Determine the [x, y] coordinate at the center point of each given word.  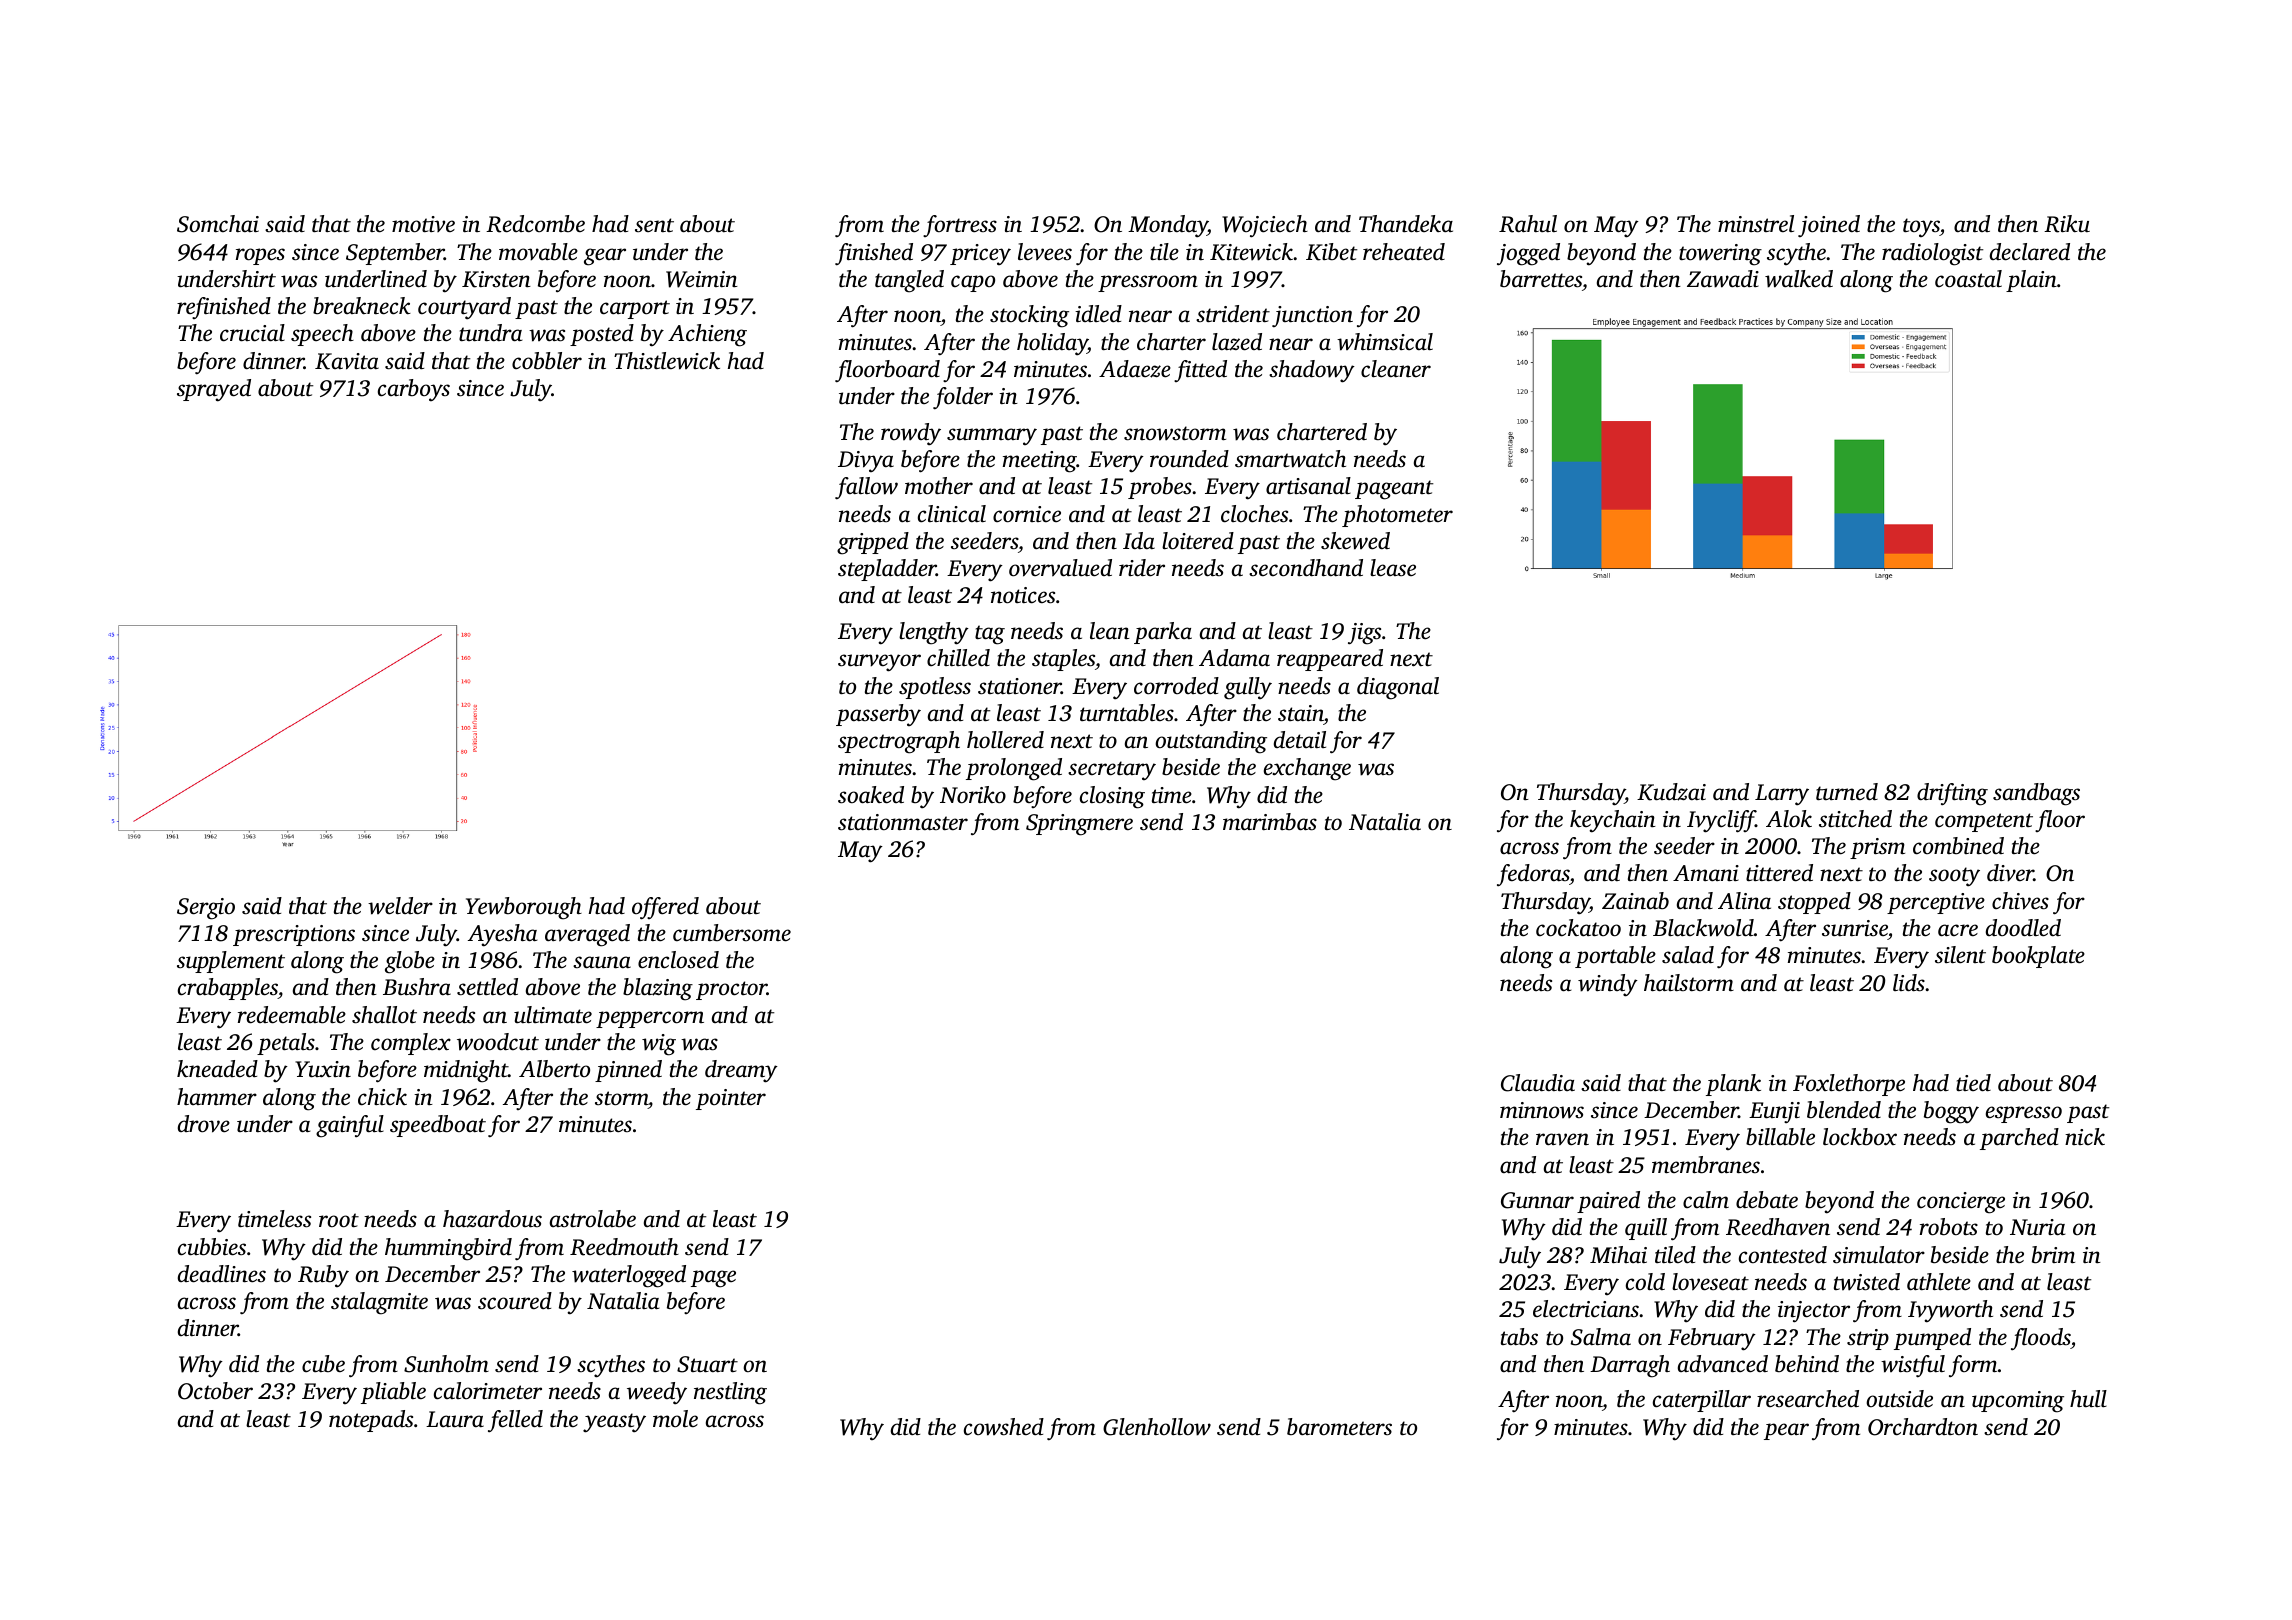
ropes [260, 256]
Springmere [1079, 825]
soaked [871, 795]
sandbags [2036, 794]
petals [286, 1044]
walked [1799, 279]
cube [323, 1364]
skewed [1355, 541]
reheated [1404, 252]
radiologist [1932, 254]
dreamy [741, 1071]
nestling [730, 1393]
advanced [1723, 1364]
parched [2019, 1139]
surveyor [879, 663]
